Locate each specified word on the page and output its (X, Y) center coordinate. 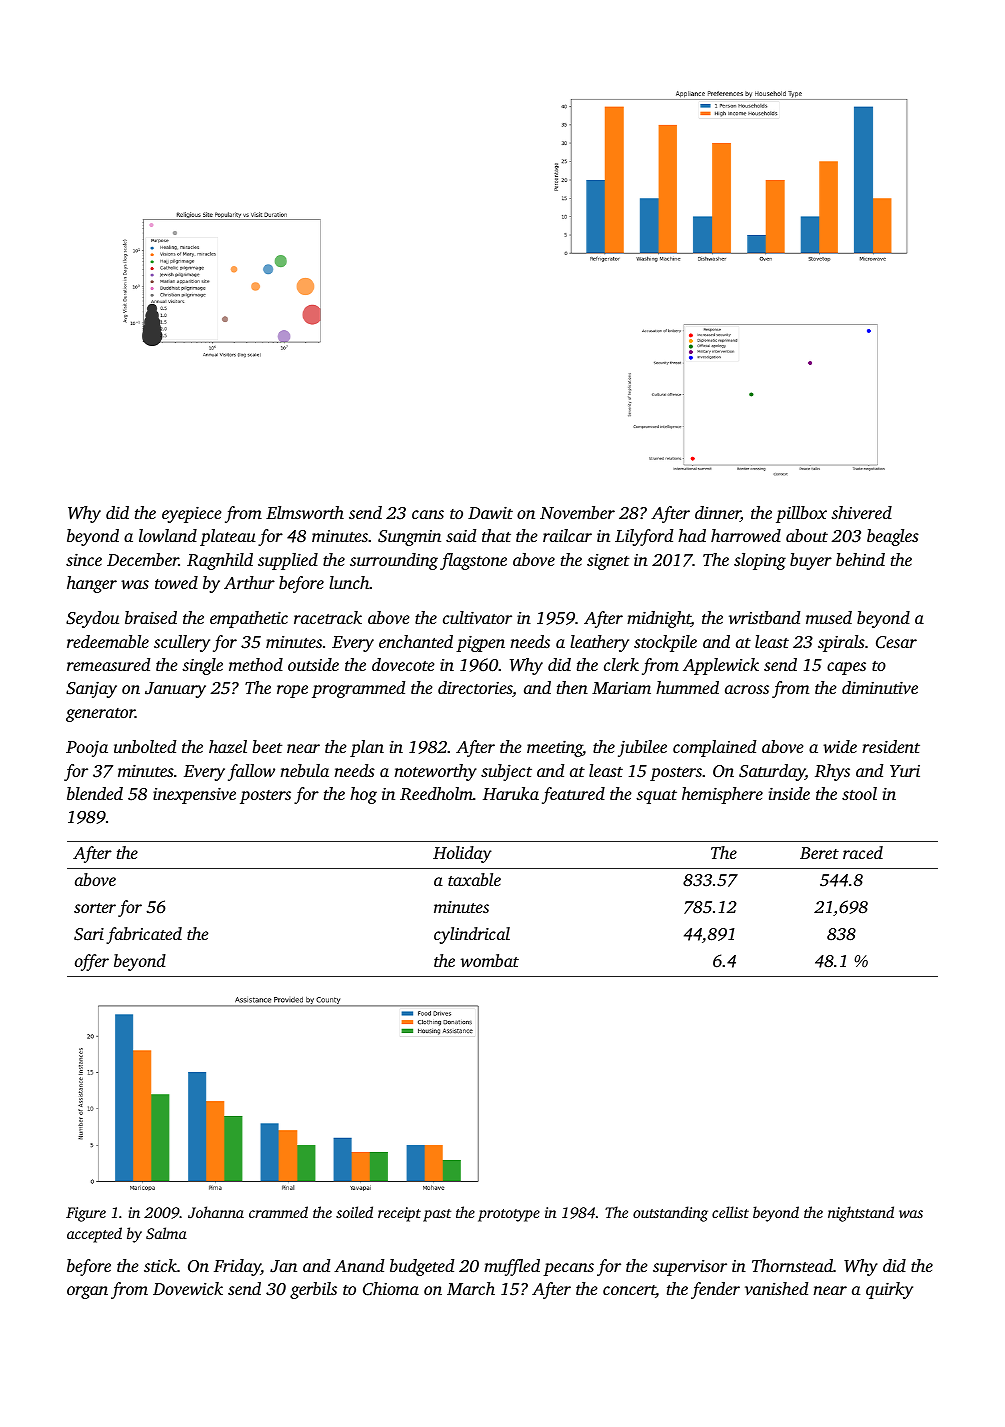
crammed (278, 1212)
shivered (861, 512)
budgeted (422, 1267)
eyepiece (192, 515)
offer (92, 962)
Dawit (490, 513)
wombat (490, 960)
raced (863, 852)
